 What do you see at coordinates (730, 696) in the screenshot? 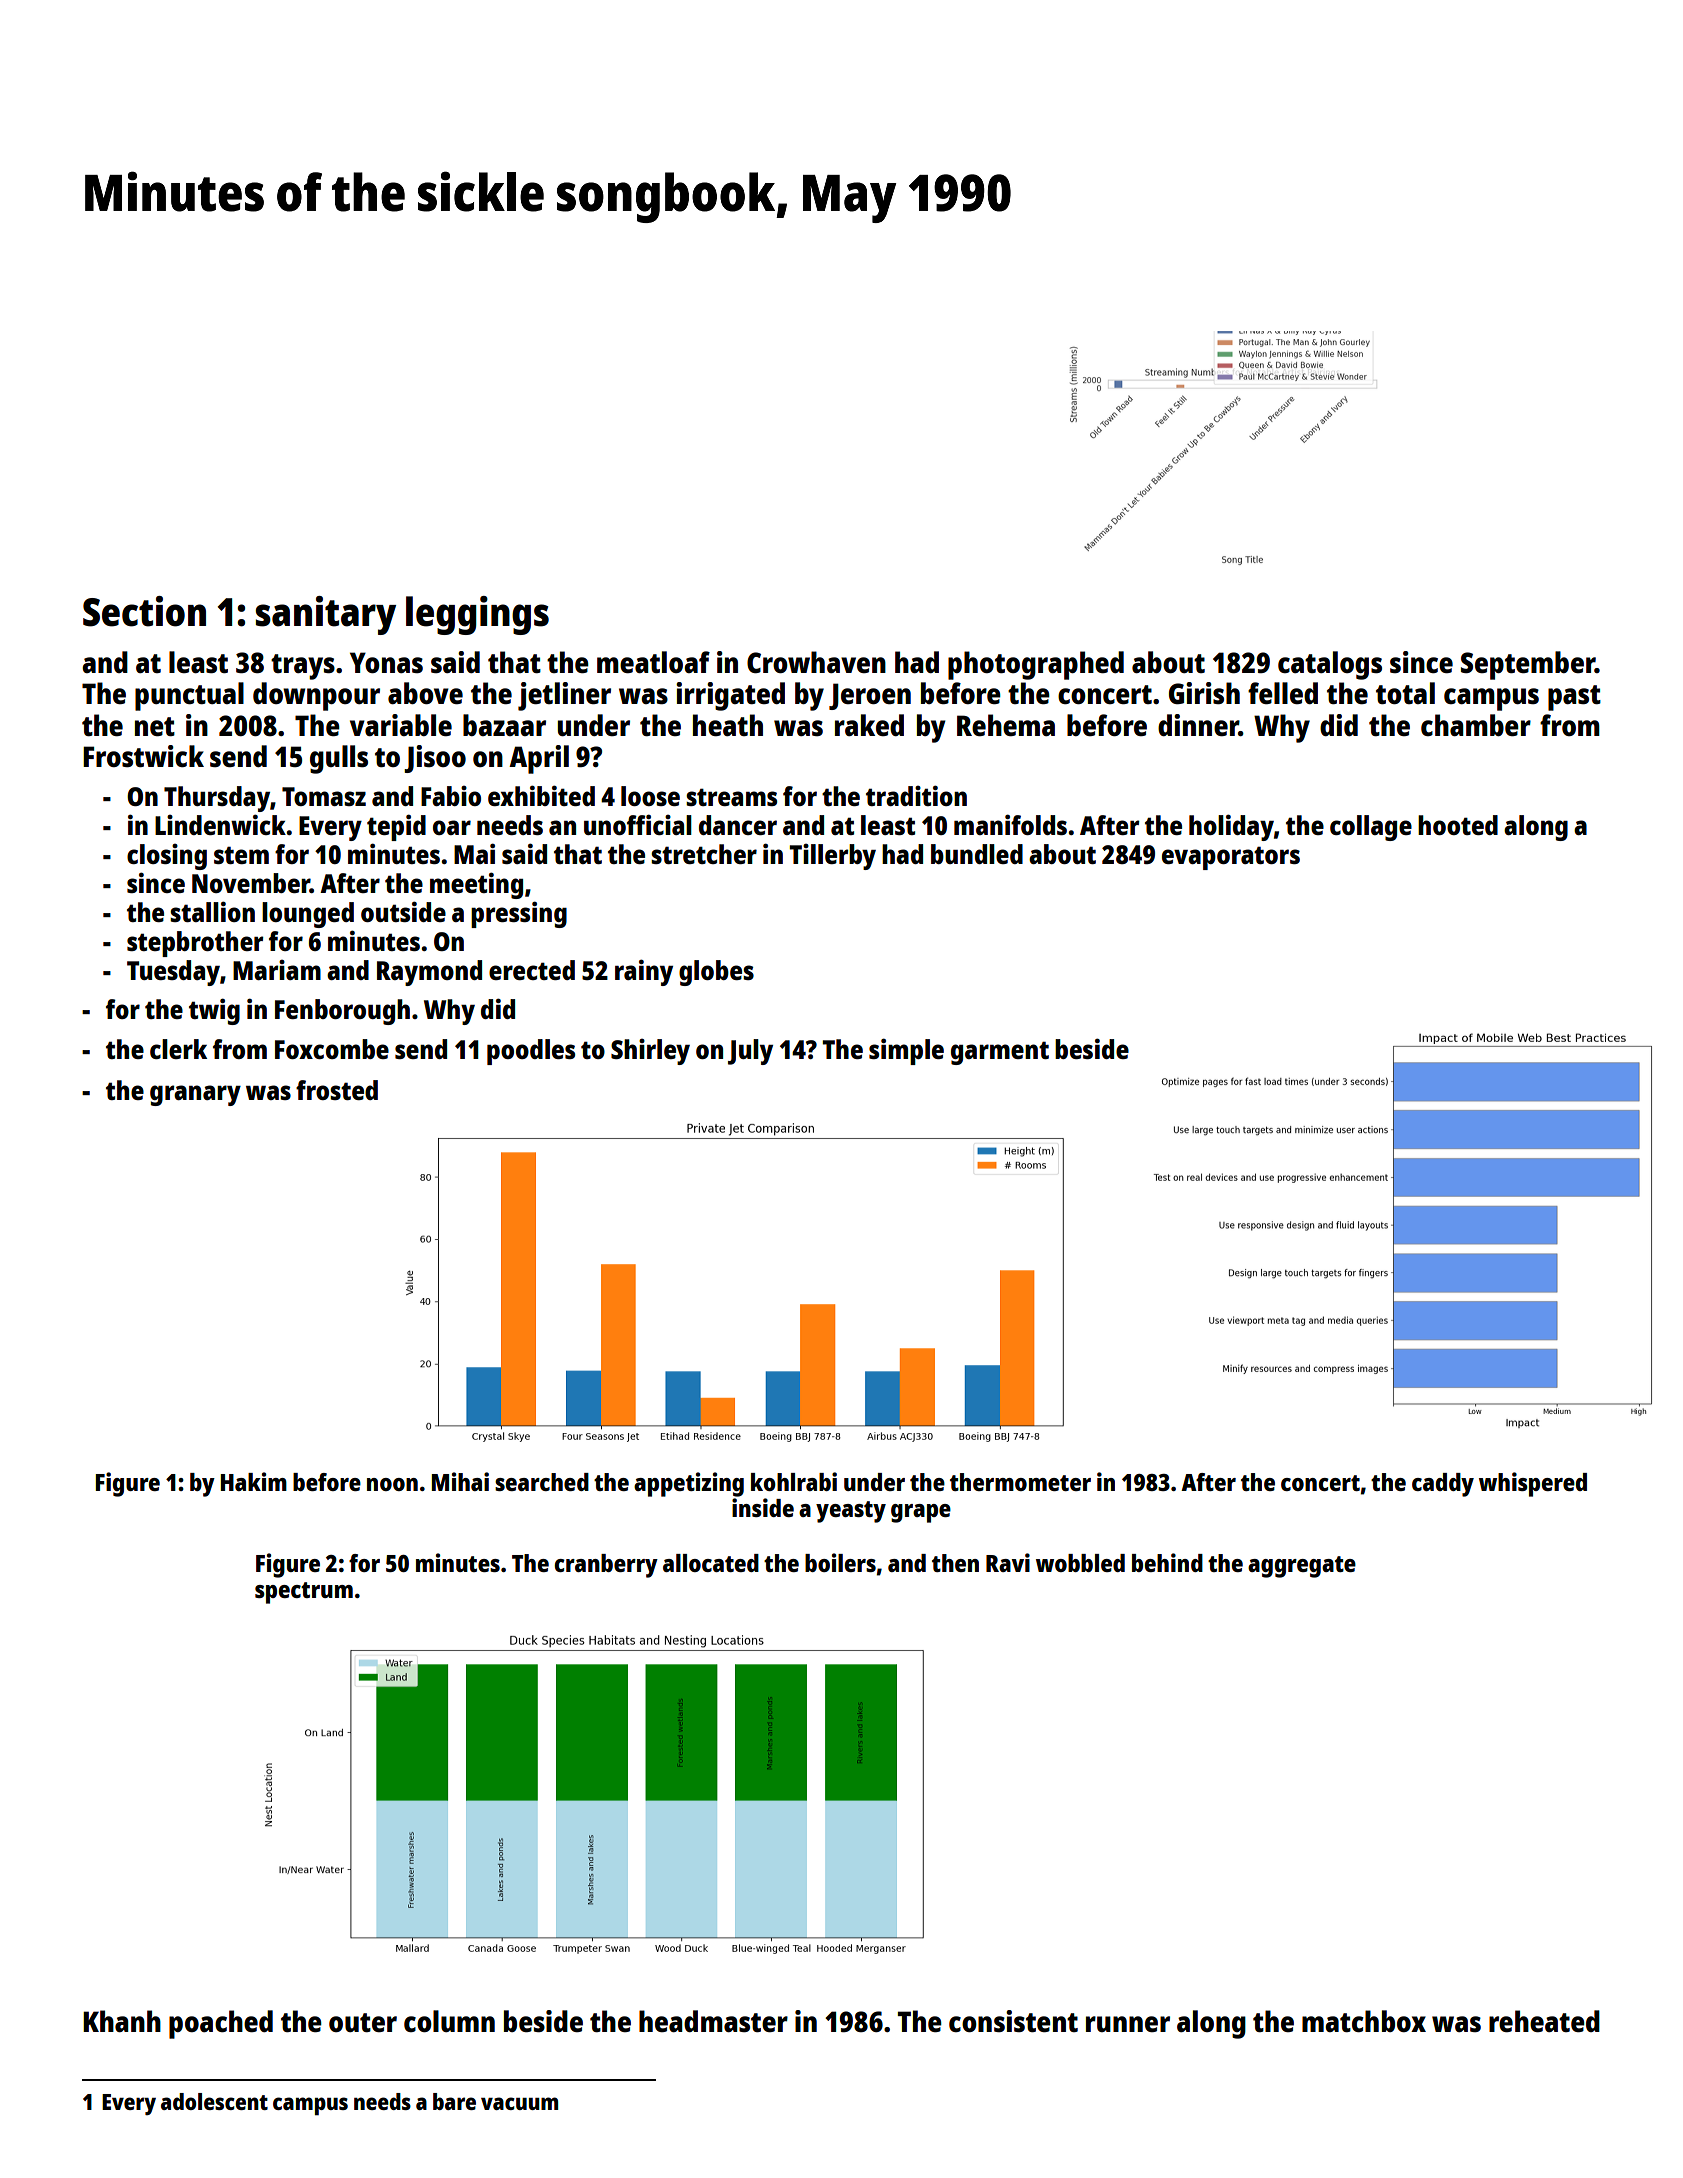
I see `irrigated` at bounding box center [730, 696].
